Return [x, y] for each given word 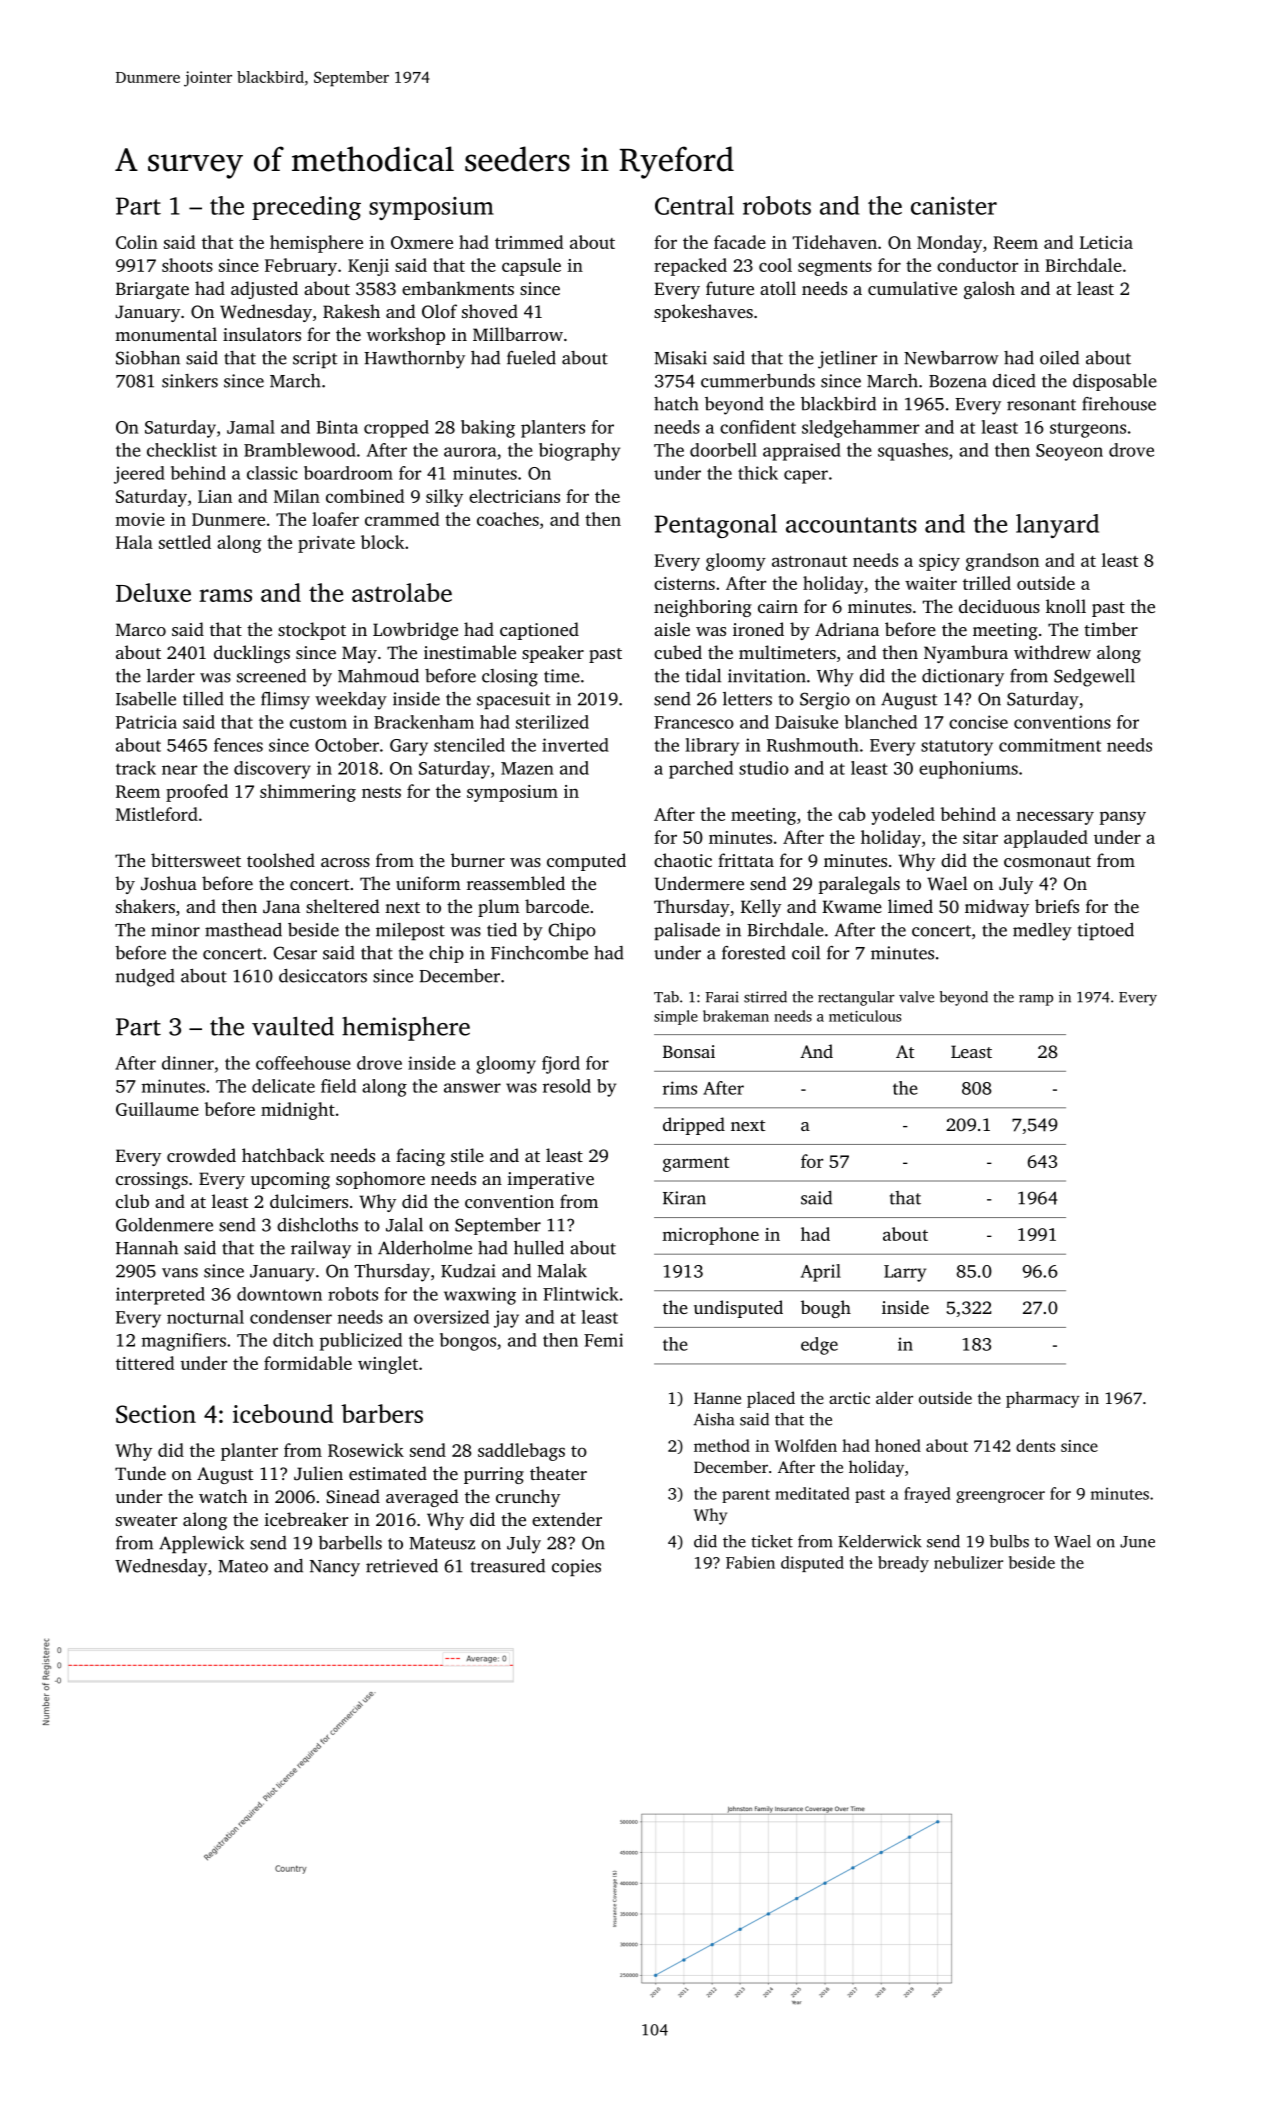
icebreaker [306, 1519]
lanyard [1057, 526]
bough [826, 1309]
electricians [514, 496]
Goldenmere [164, 1225]
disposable [1115, 382]
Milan [297, 496]
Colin [137, 242]
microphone [710, 1236]
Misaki [680, 358]
